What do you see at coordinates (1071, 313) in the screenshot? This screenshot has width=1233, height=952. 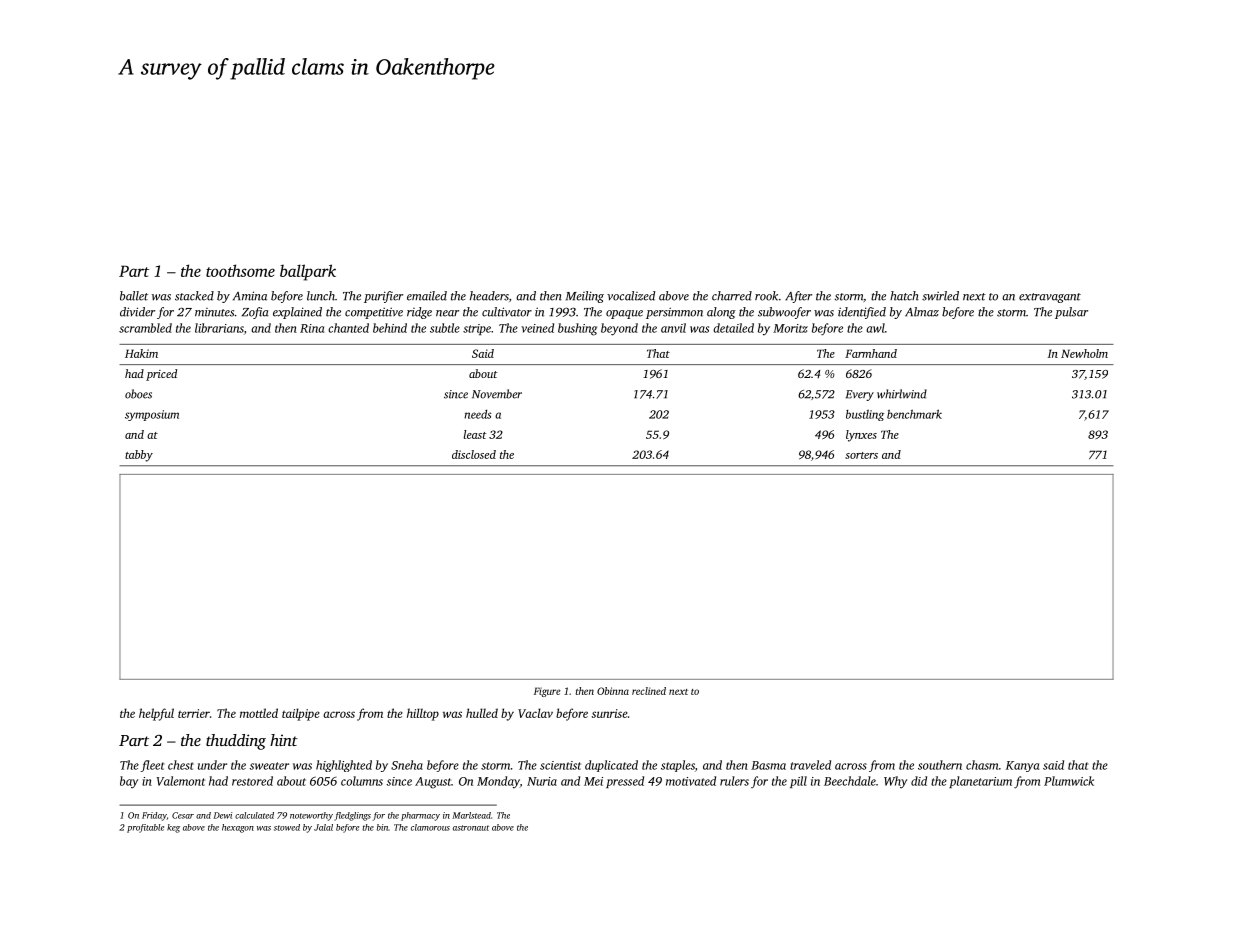 I see `pulsar` at bounding box center [1071, 313].
